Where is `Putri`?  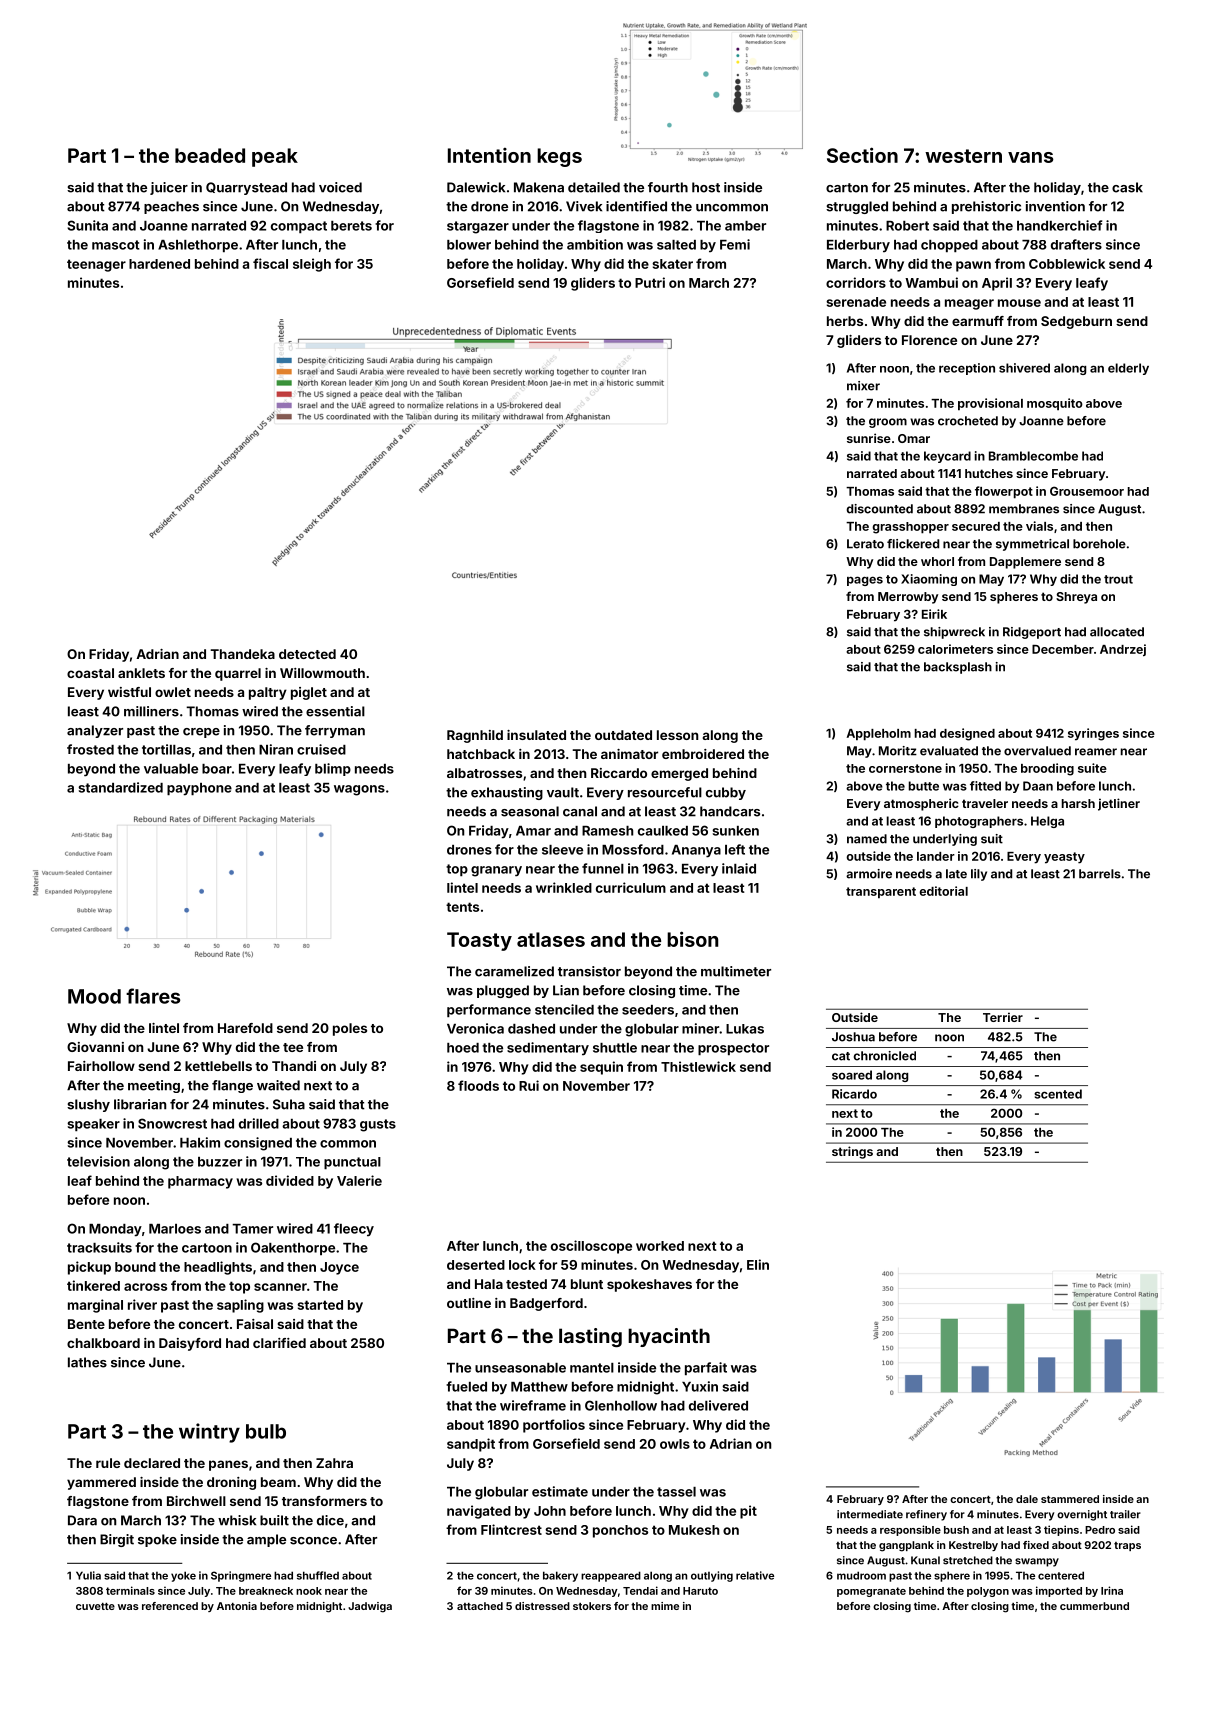
Putri is located at coordinates (650, 282).
